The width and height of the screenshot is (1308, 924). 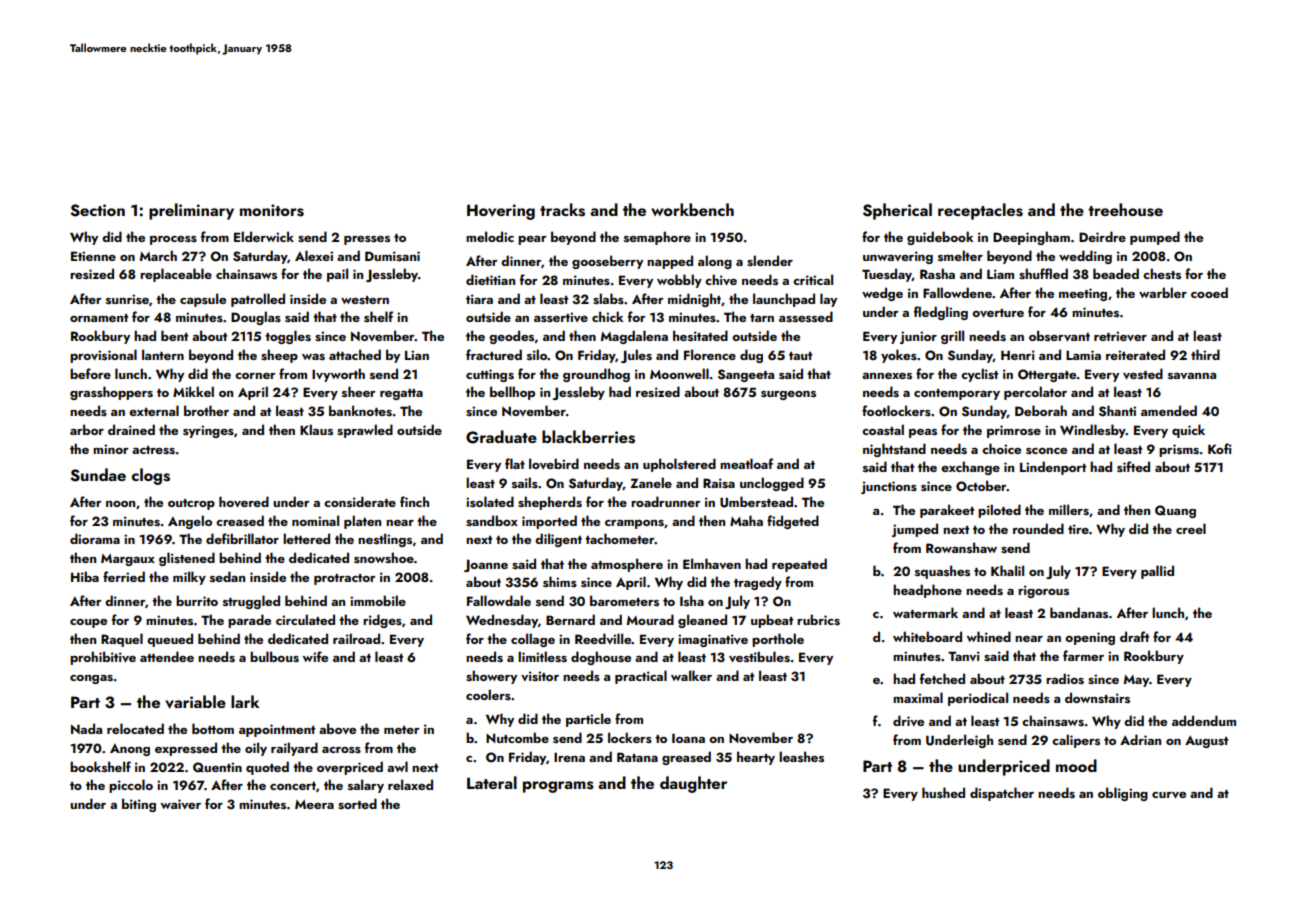 What do you see at coordinates (267, 768) in the screenshot?
I see `quoted` at bounding box center [267, 768].
